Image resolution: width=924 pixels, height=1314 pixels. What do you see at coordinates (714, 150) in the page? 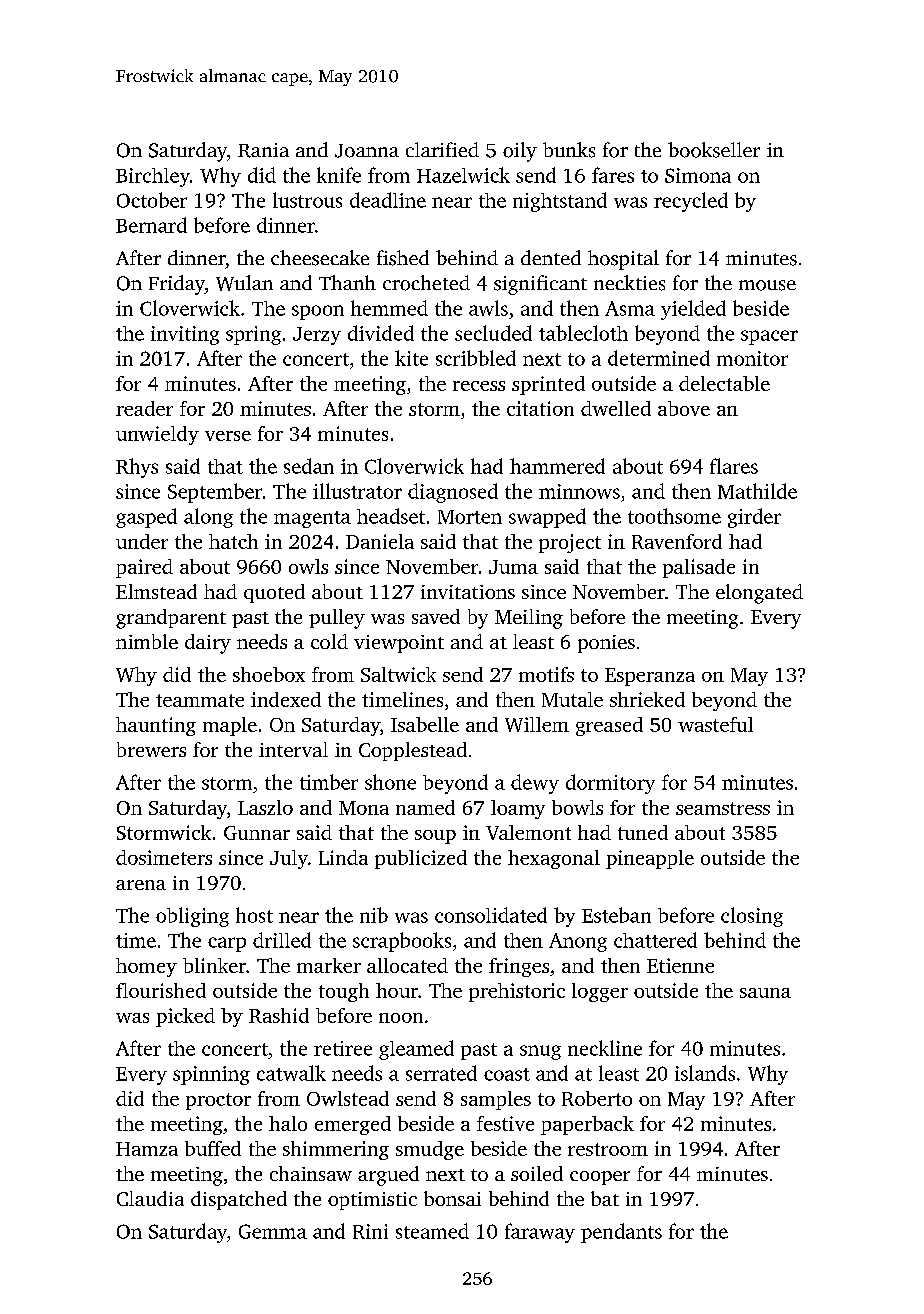
I see `bookseller` at bounding box center [714, 150].
